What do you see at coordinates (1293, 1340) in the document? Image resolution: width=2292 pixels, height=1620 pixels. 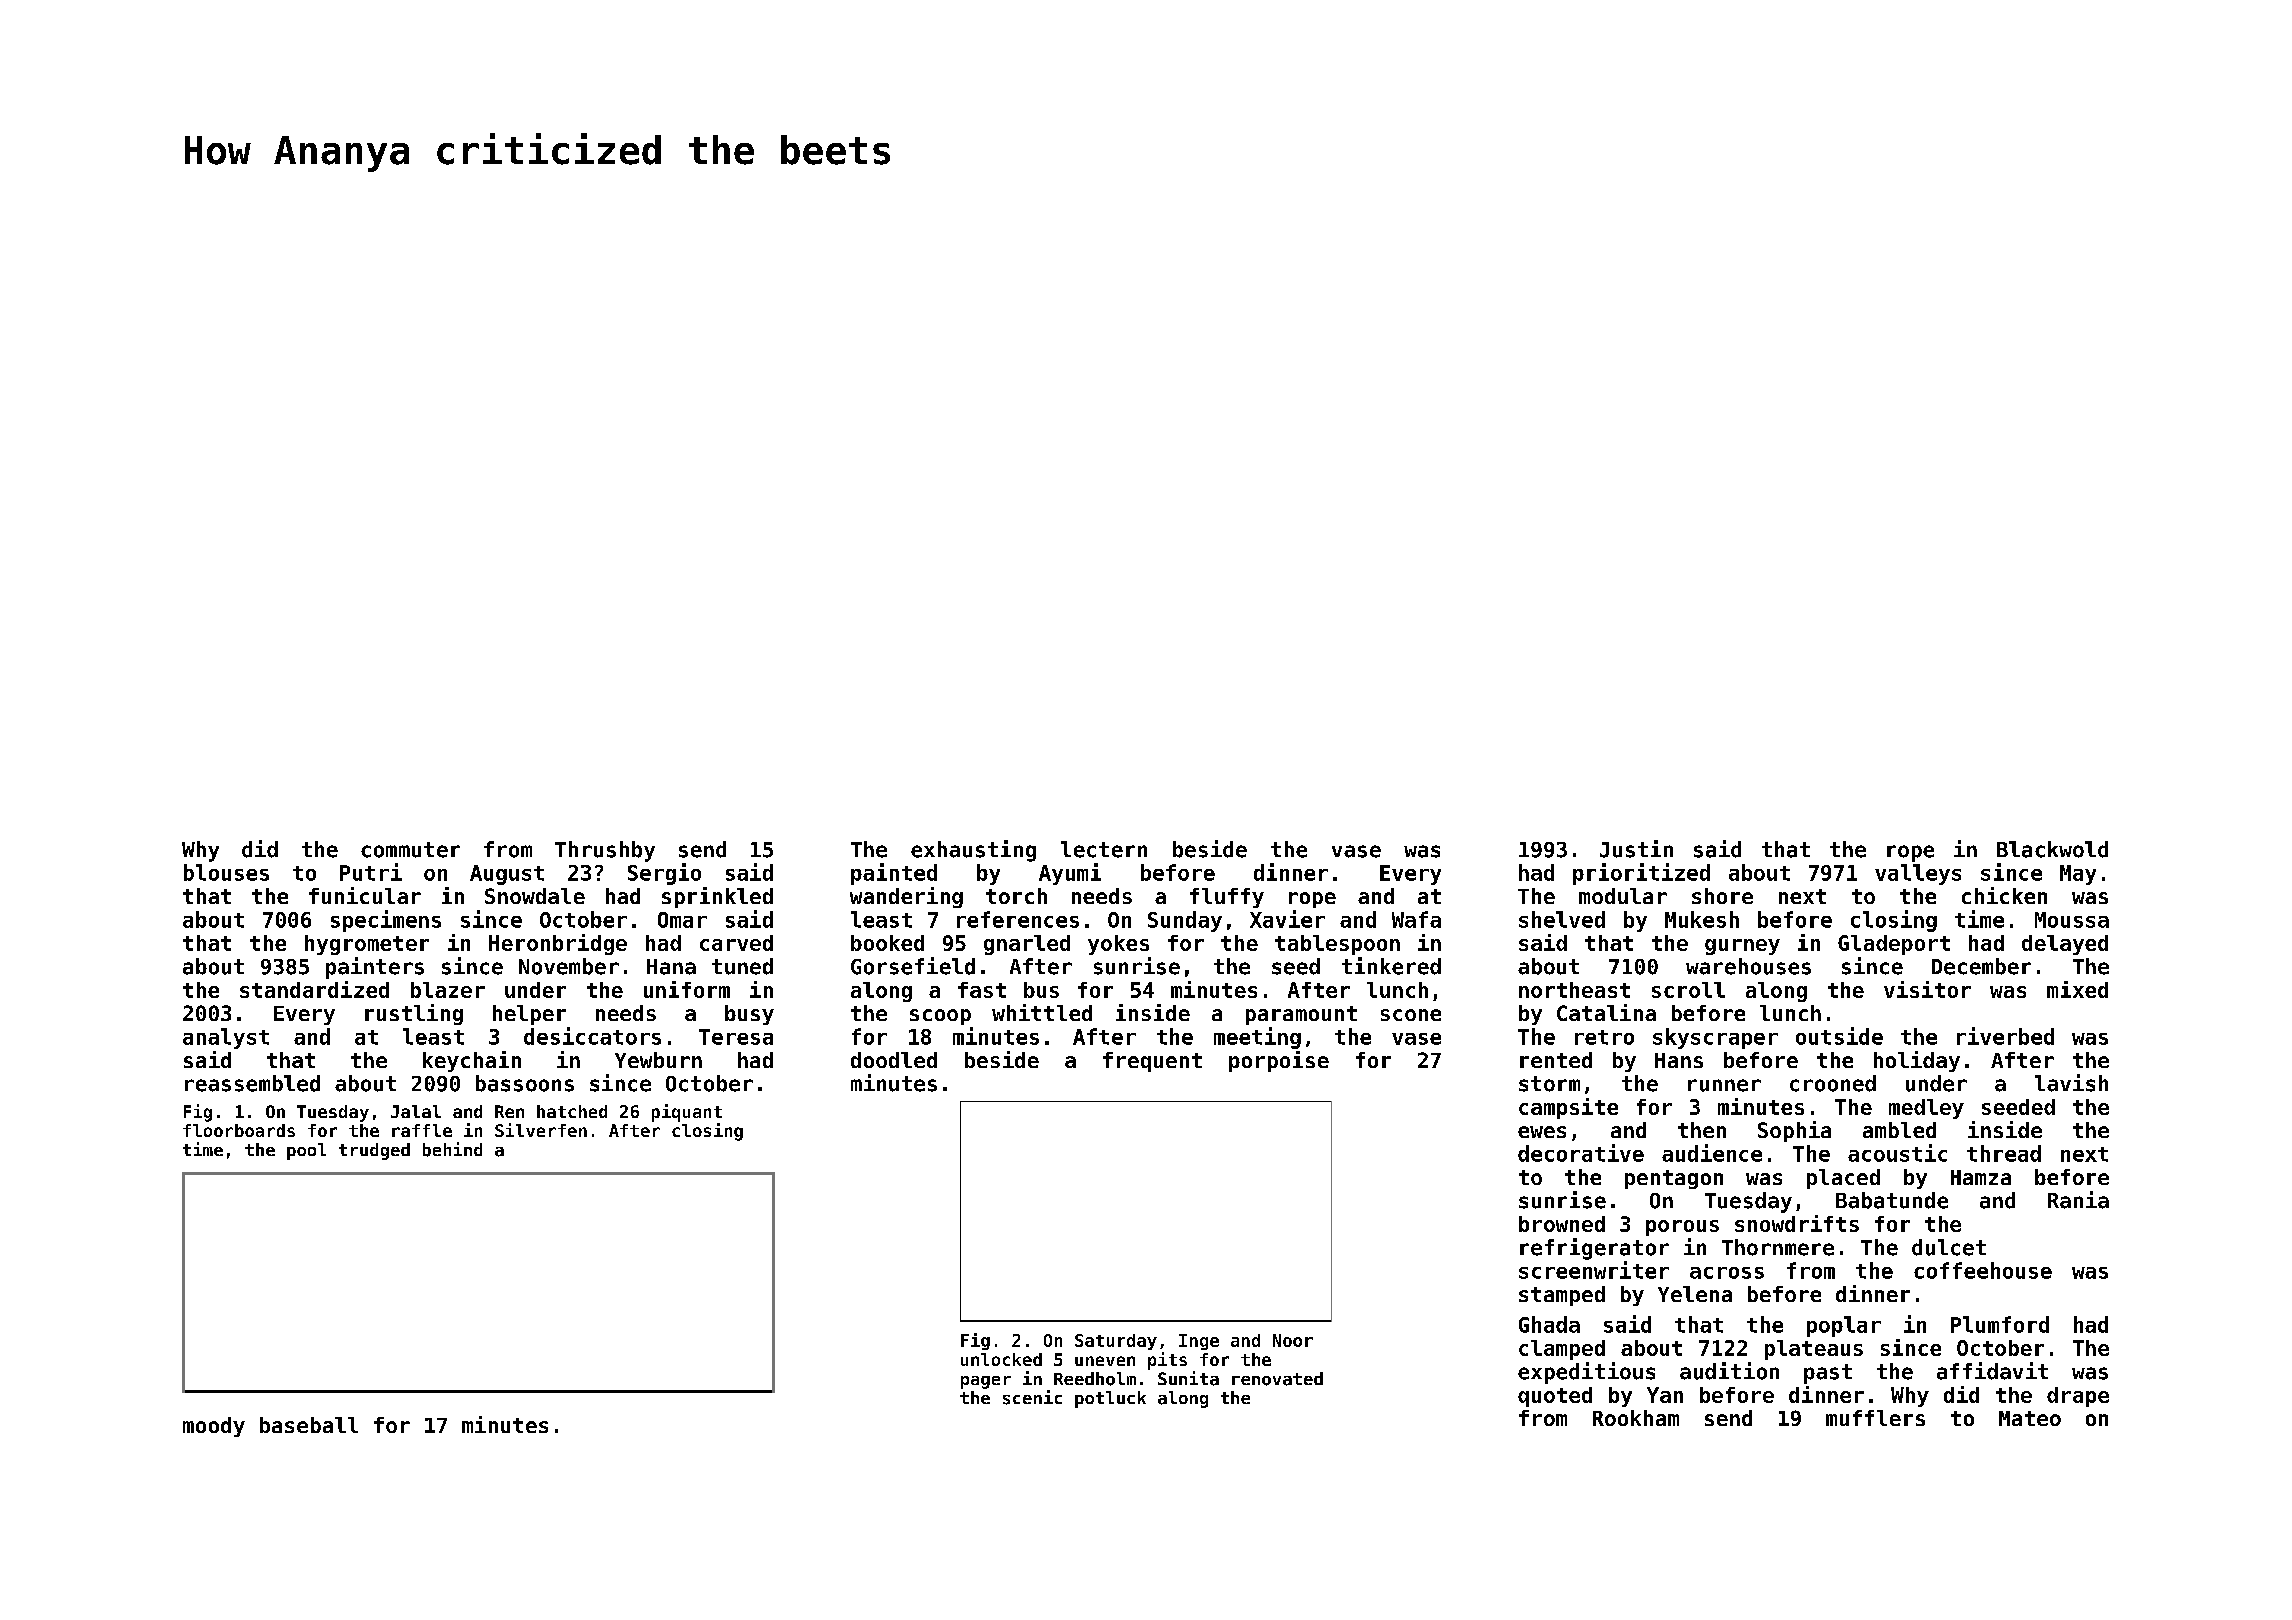 I see `Noor` at bounding box center [1293, 1340].
